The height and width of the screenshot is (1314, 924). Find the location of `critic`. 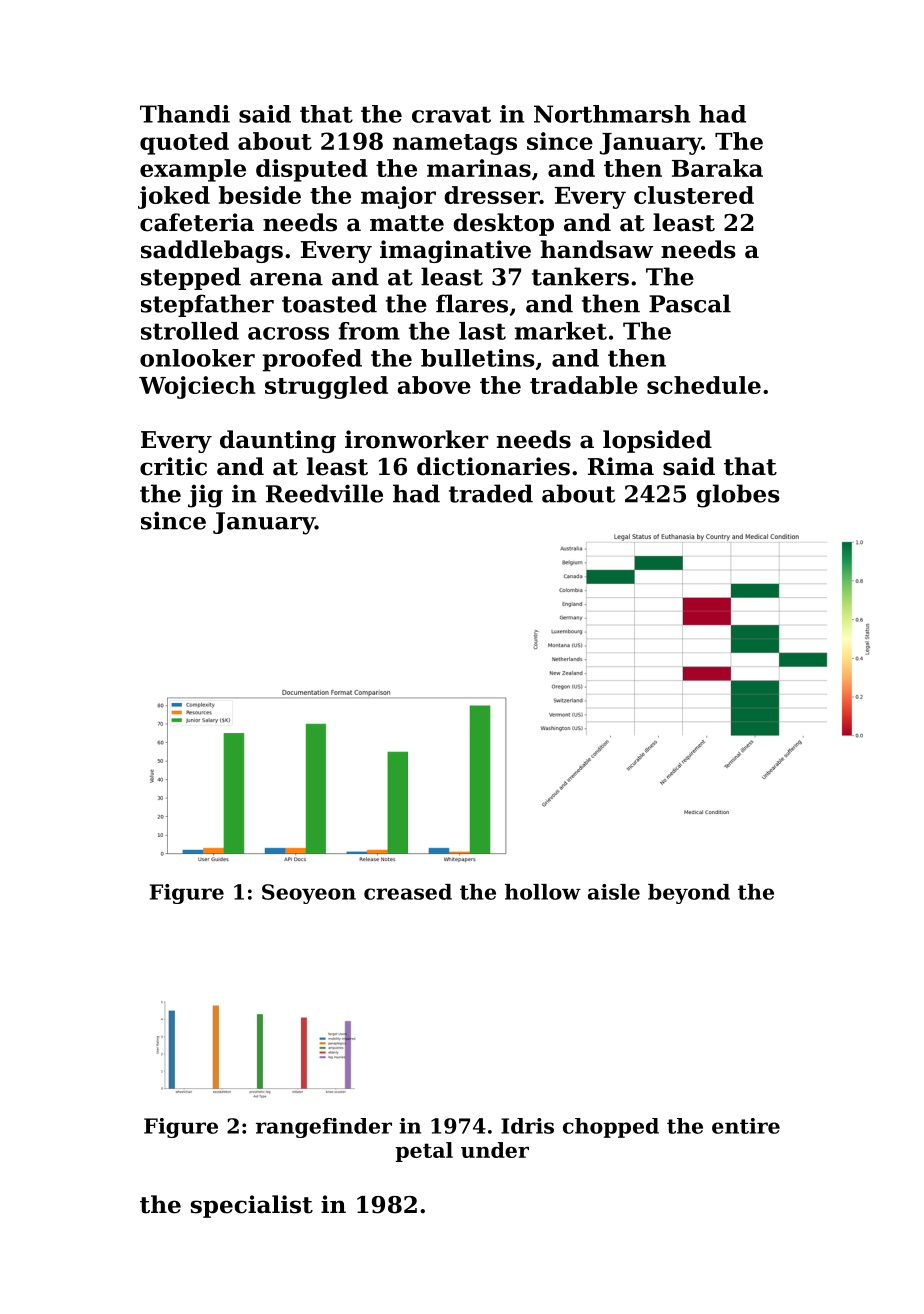

critic is located at coordinates (173, 466).
